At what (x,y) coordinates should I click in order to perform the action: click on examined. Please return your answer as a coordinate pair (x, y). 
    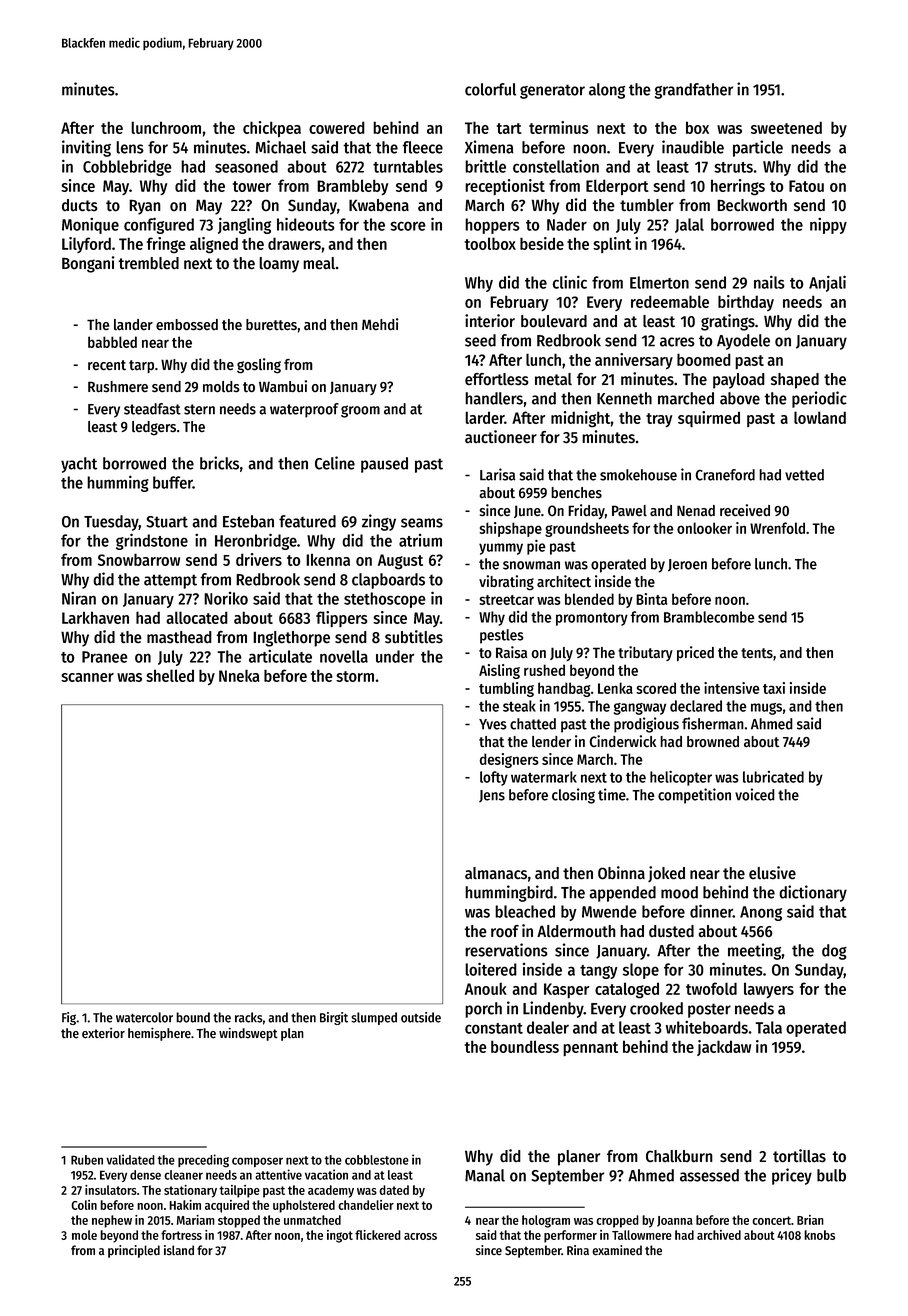
    Looking at the image, I should click on (617, 1250).
